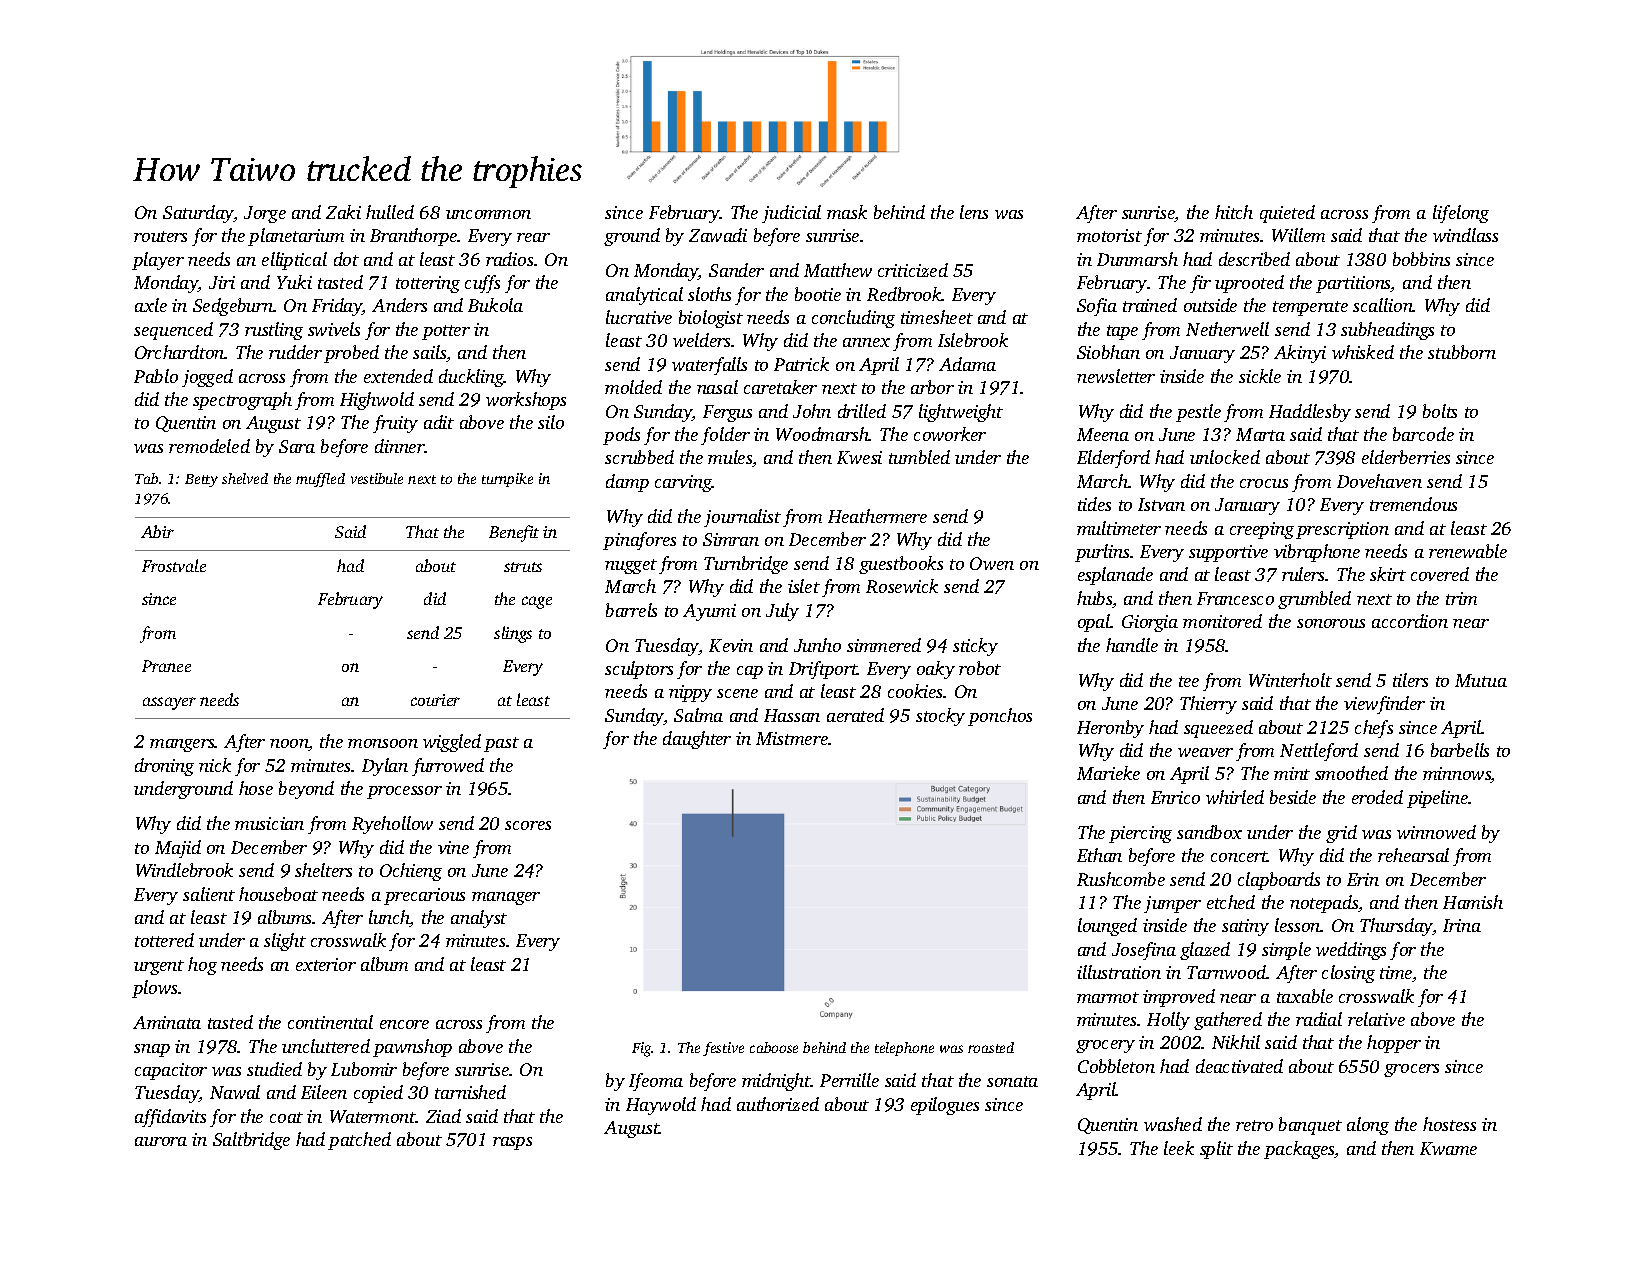 This screenshot has height=1273, width=1647. I want to click on assayer, so click(169, 703).
